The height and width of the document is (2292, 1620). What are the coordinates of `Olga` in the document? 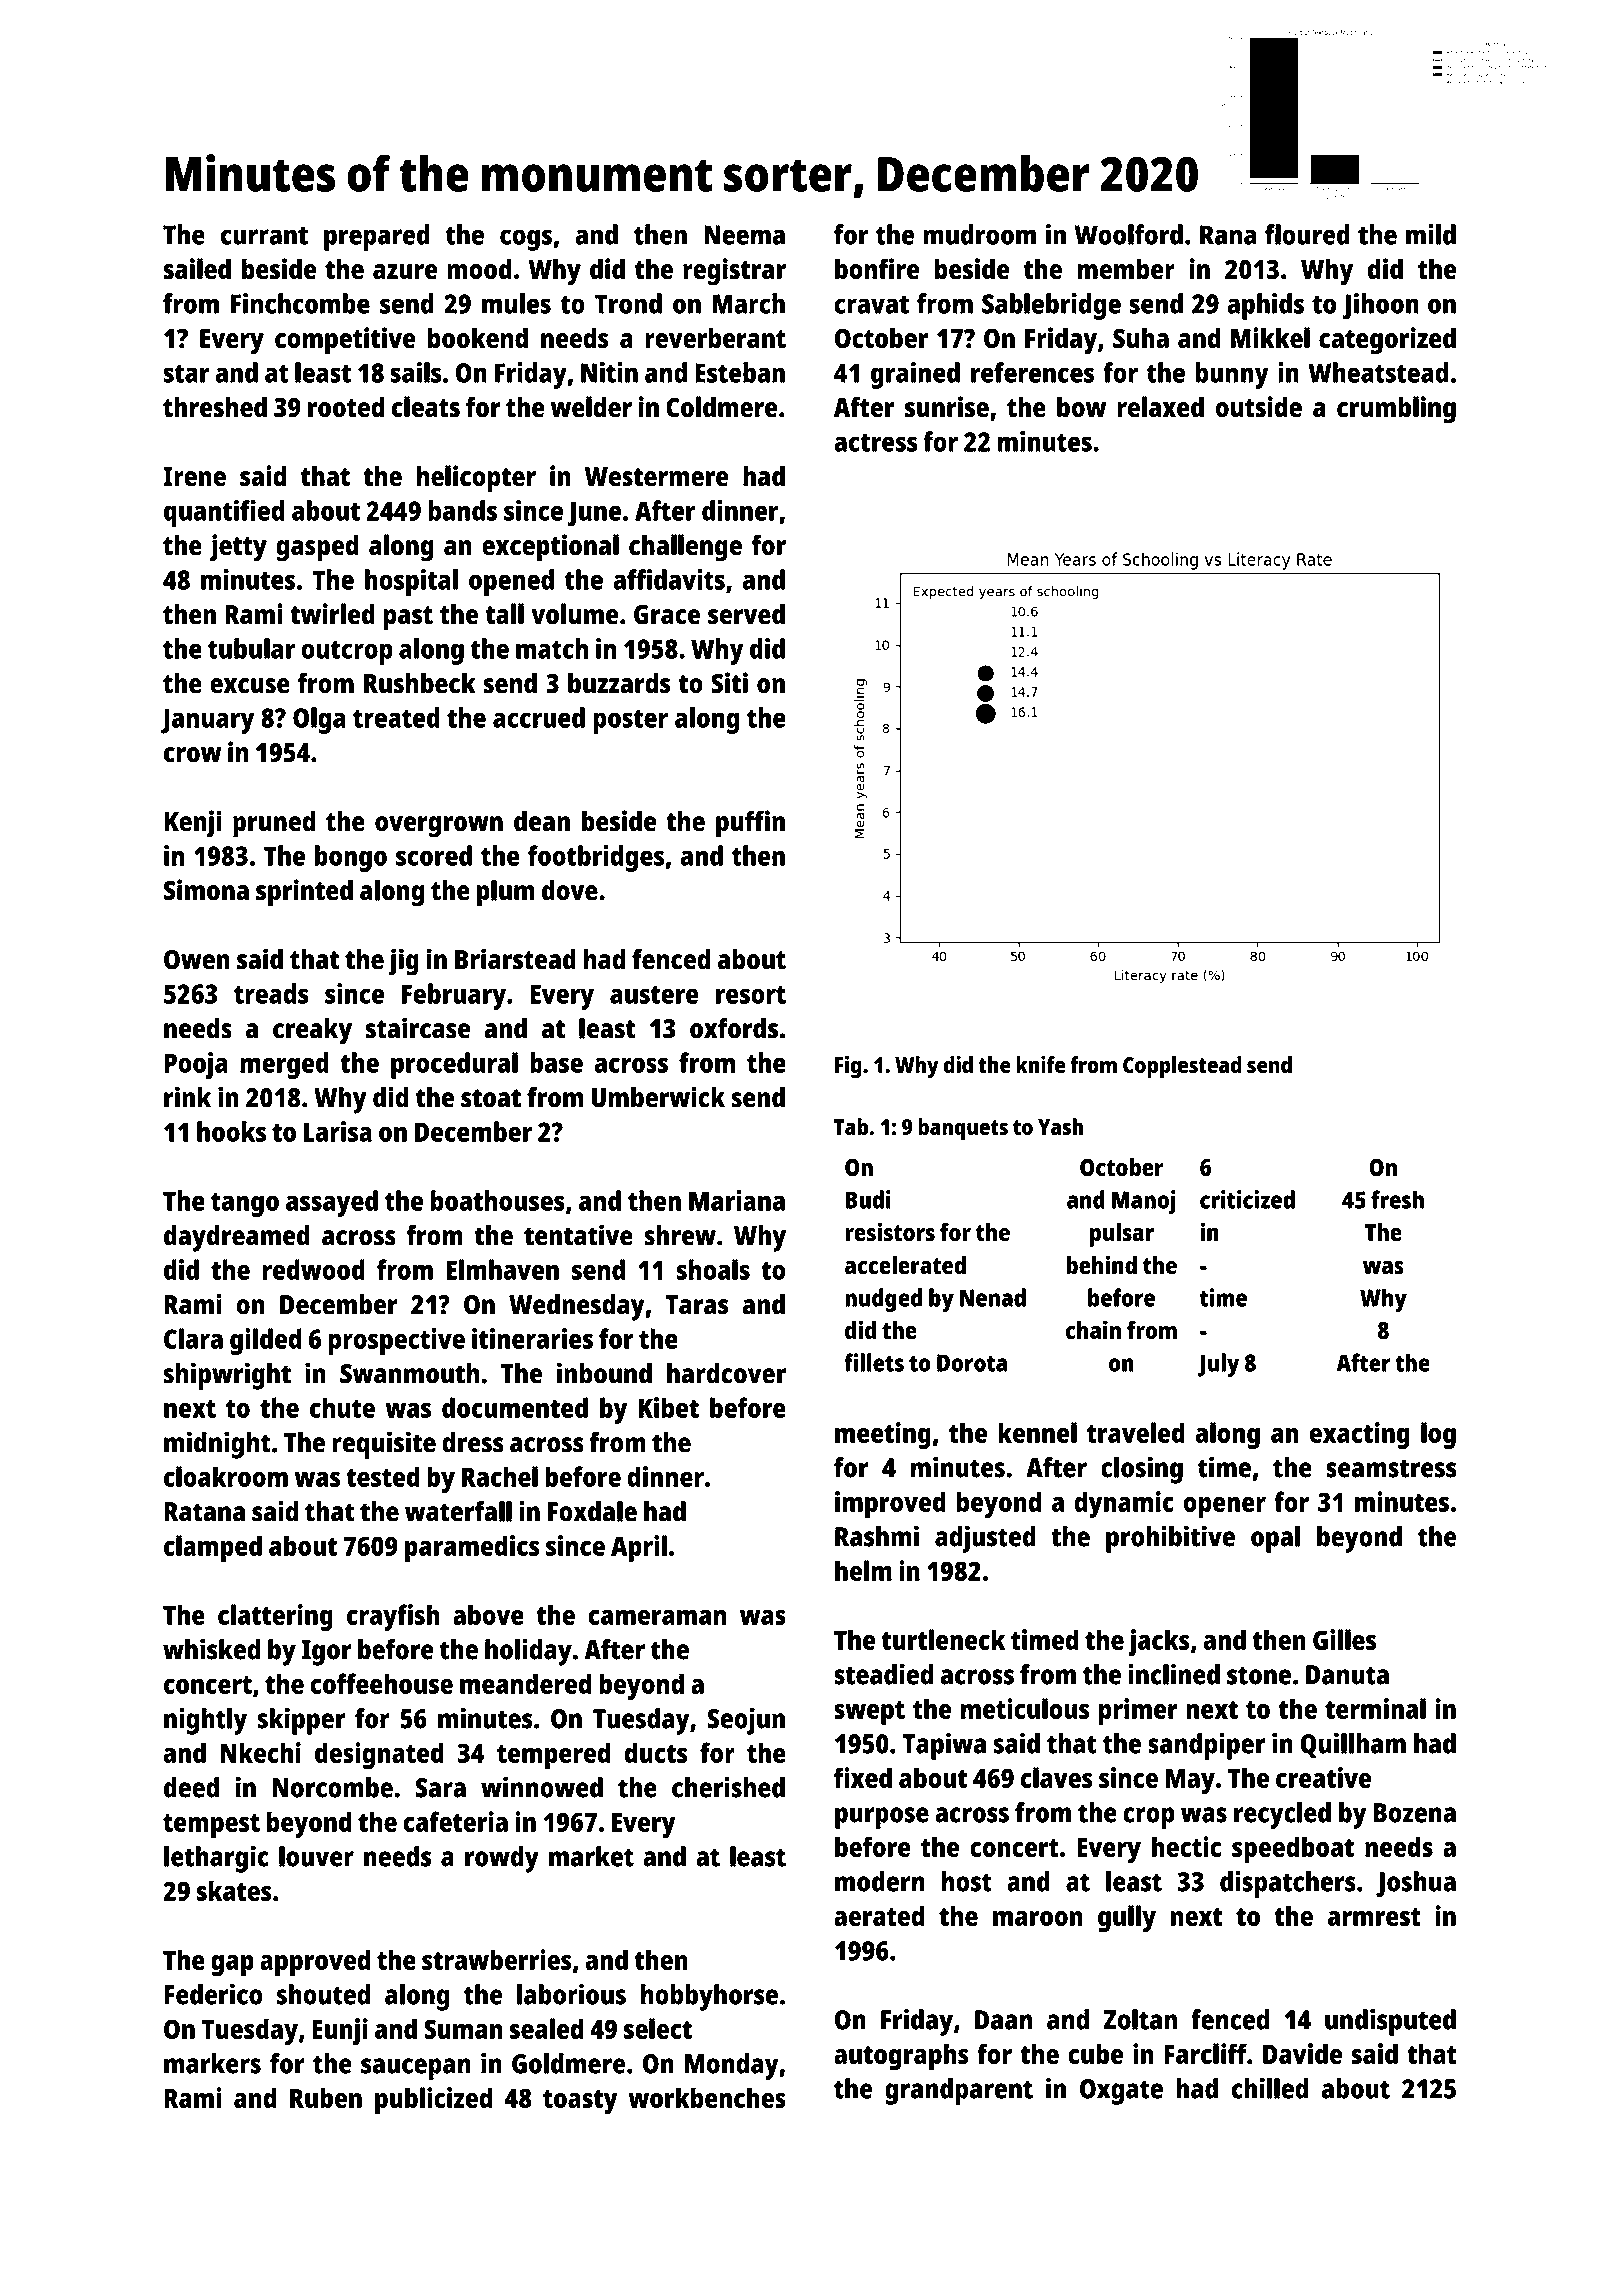 It's located at (319, 720).
